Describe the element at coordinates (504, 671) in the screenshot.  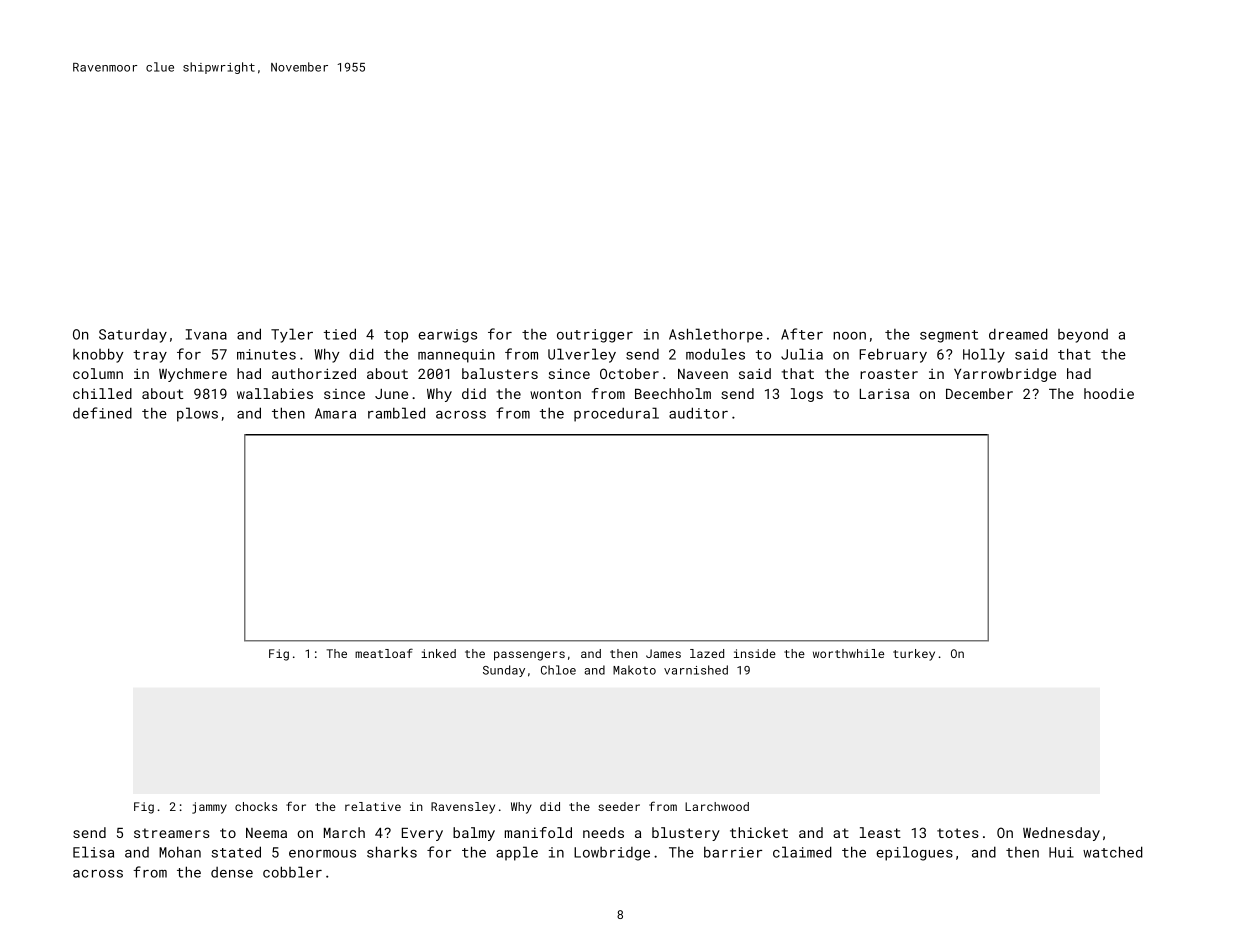
I see `Sunday` at that location.
